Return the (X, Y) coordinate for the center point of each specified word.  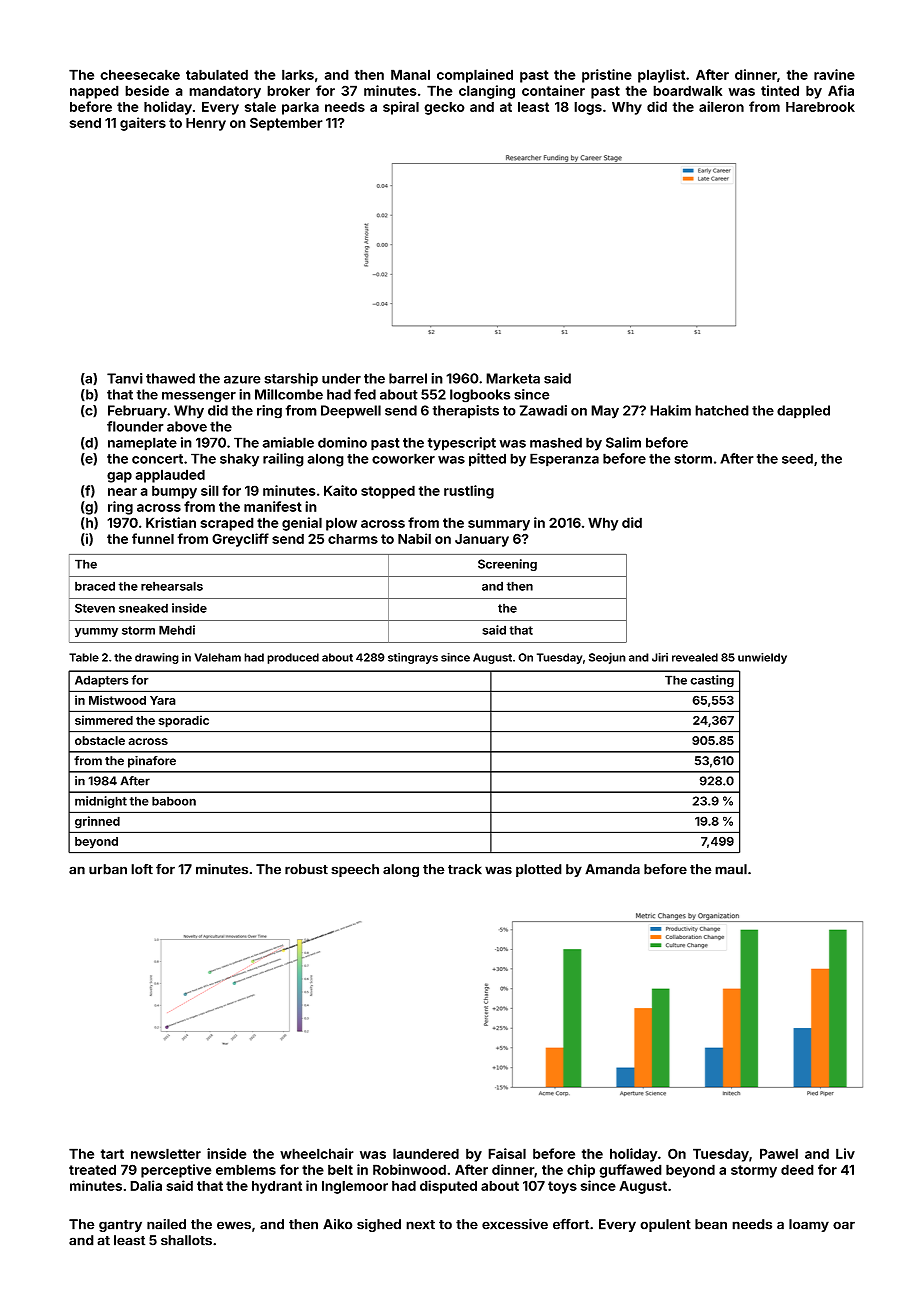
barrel (408, 378)
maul (731, 869)
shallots (186, 1240)
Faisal (507, 1153)
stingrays (413, 658)
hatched (722, 410)
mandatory (225, 92)
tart (112, 1154)
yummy (96, 632)
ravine (834, 74)
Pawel (779, 1153)
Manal (410, 74)
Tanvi (125, 378)
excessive (515, 1224)
